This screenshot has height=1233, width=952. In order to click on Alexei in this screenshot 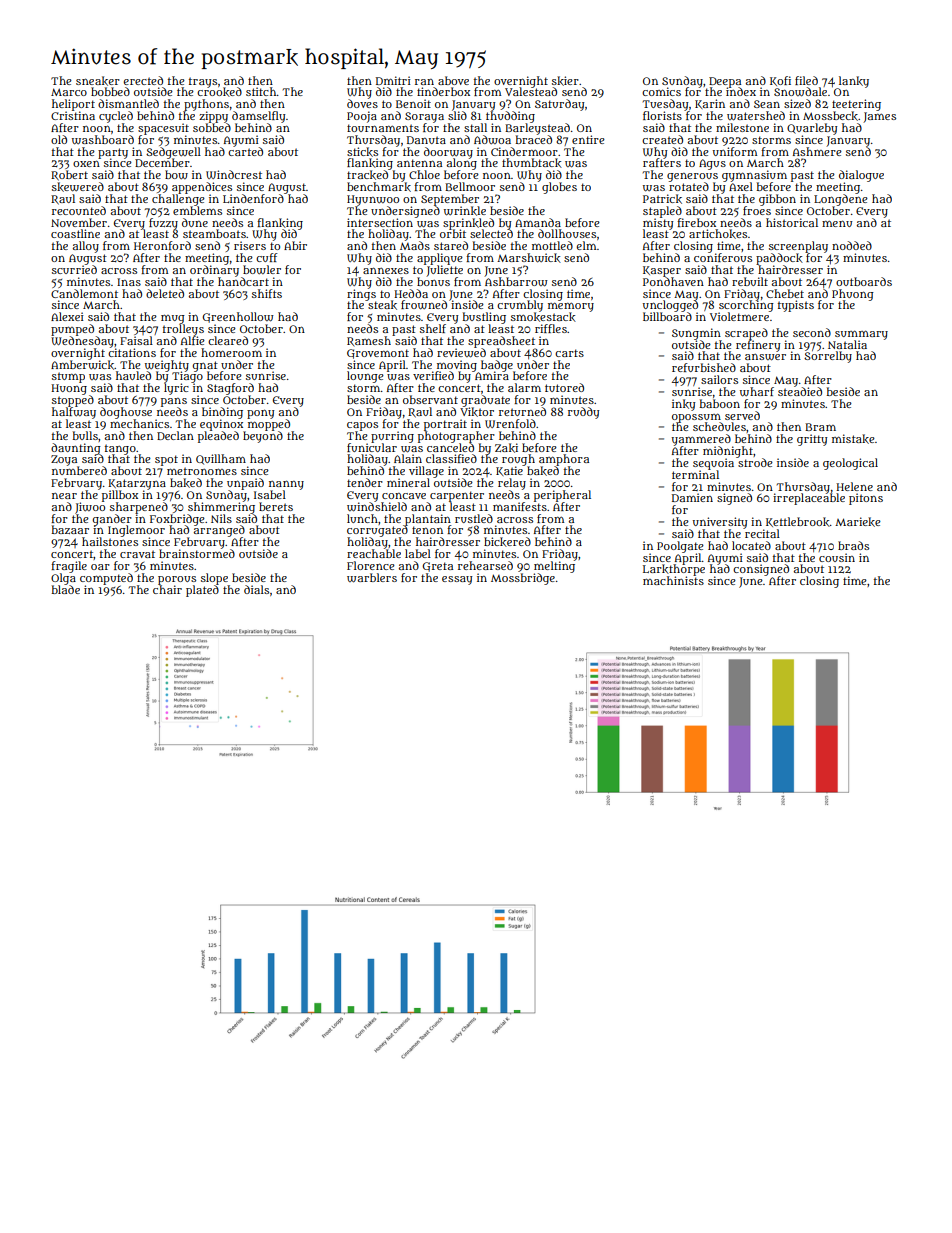, I will do `click(67, 316)`.
